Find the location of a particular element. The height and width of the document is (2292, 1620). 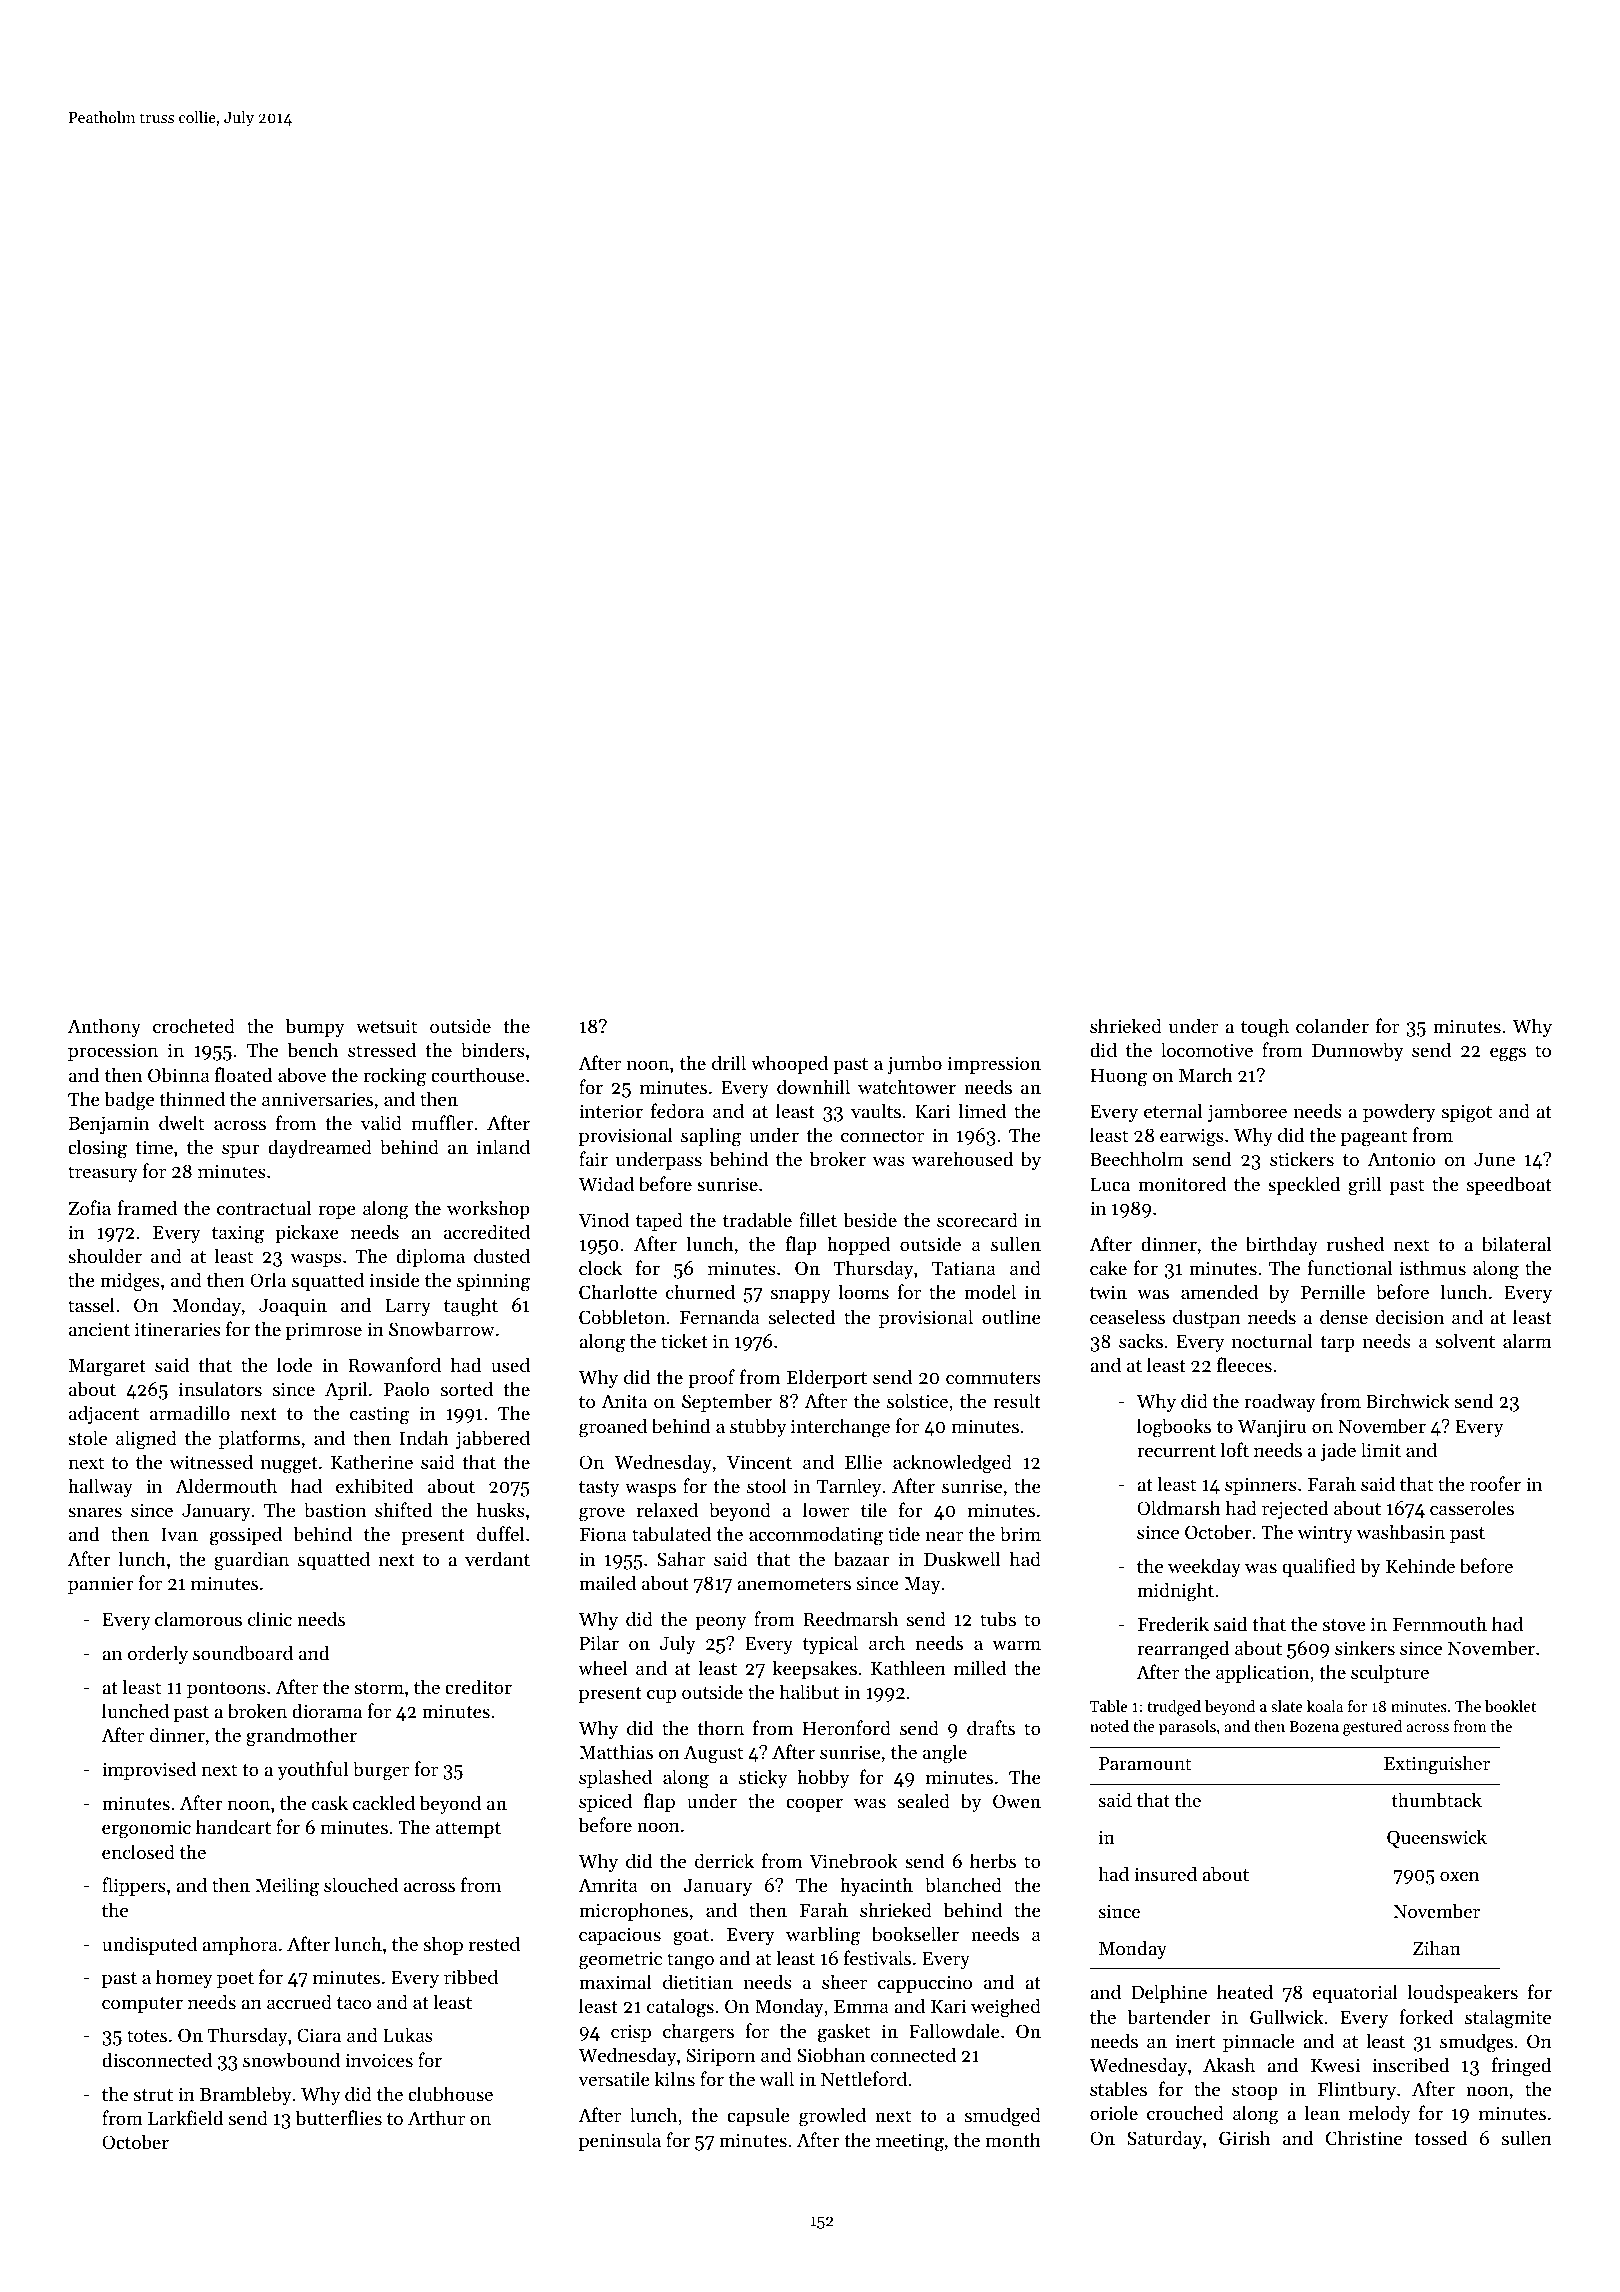

Lukas is located at coordinates (408, 2034).
